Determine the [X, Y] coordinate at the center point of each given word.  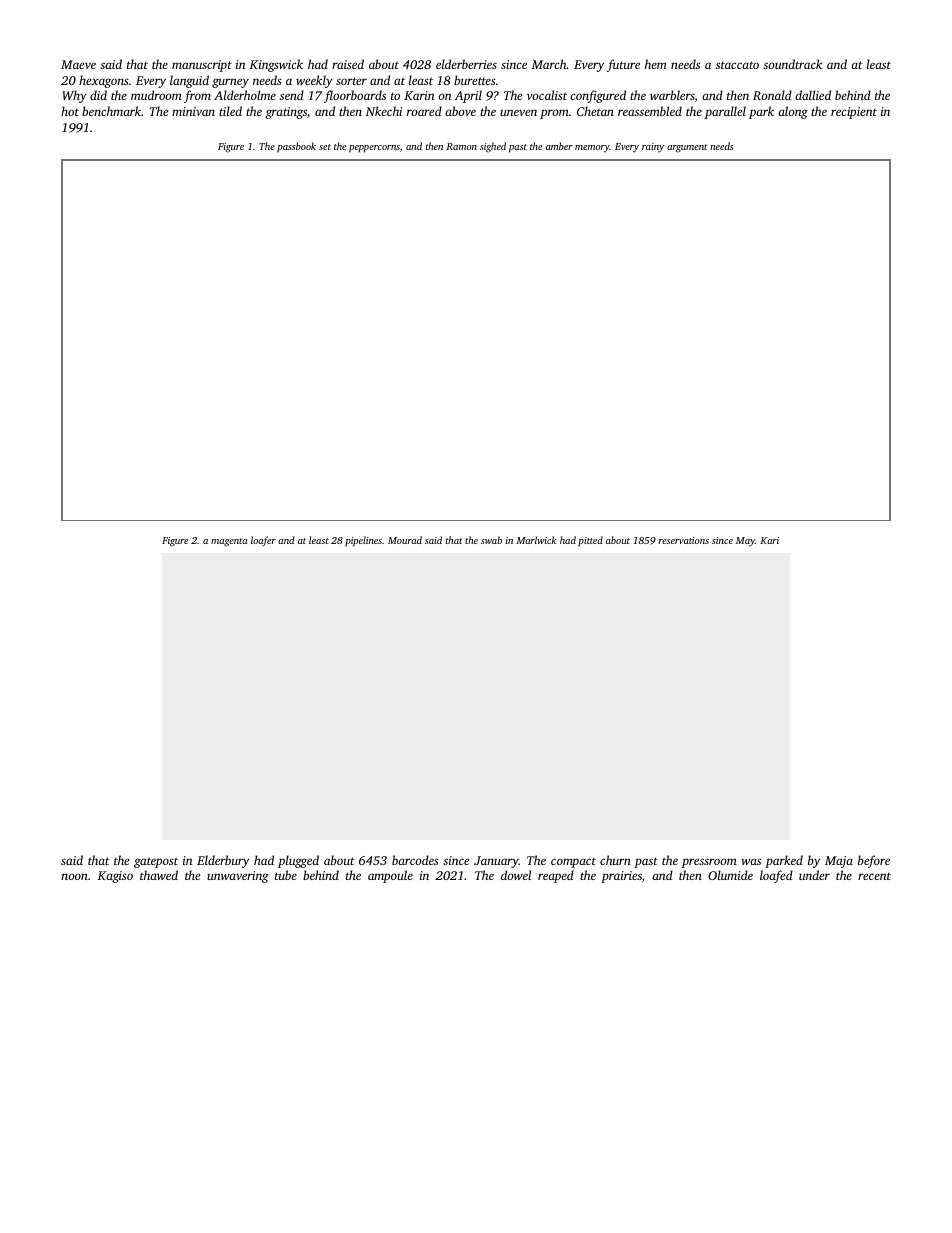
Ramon [461, 146]
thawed [159, 875]
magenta [229, 542]
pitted [590, 541]
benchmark [111, 111]
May [745, 542]
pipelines [363, 541]
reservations [684, 540]
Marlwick [536, 540]
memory [592, 149]
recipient [854, 113]
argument [687, 148]
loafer [263, 541]
